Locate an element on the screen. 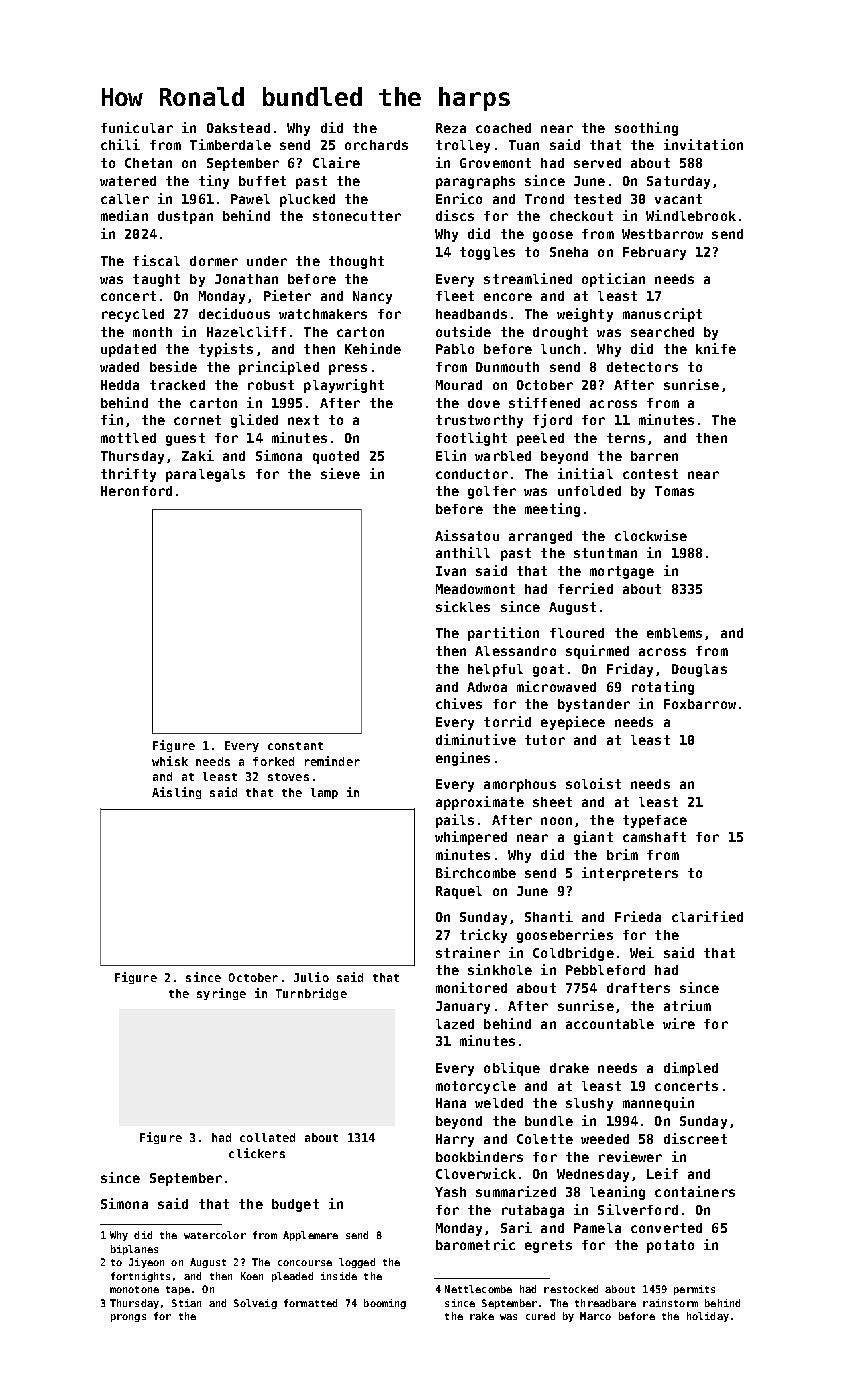 This screenshot has height=1400, width=849. invitation is located at coordinates (703, 144).
